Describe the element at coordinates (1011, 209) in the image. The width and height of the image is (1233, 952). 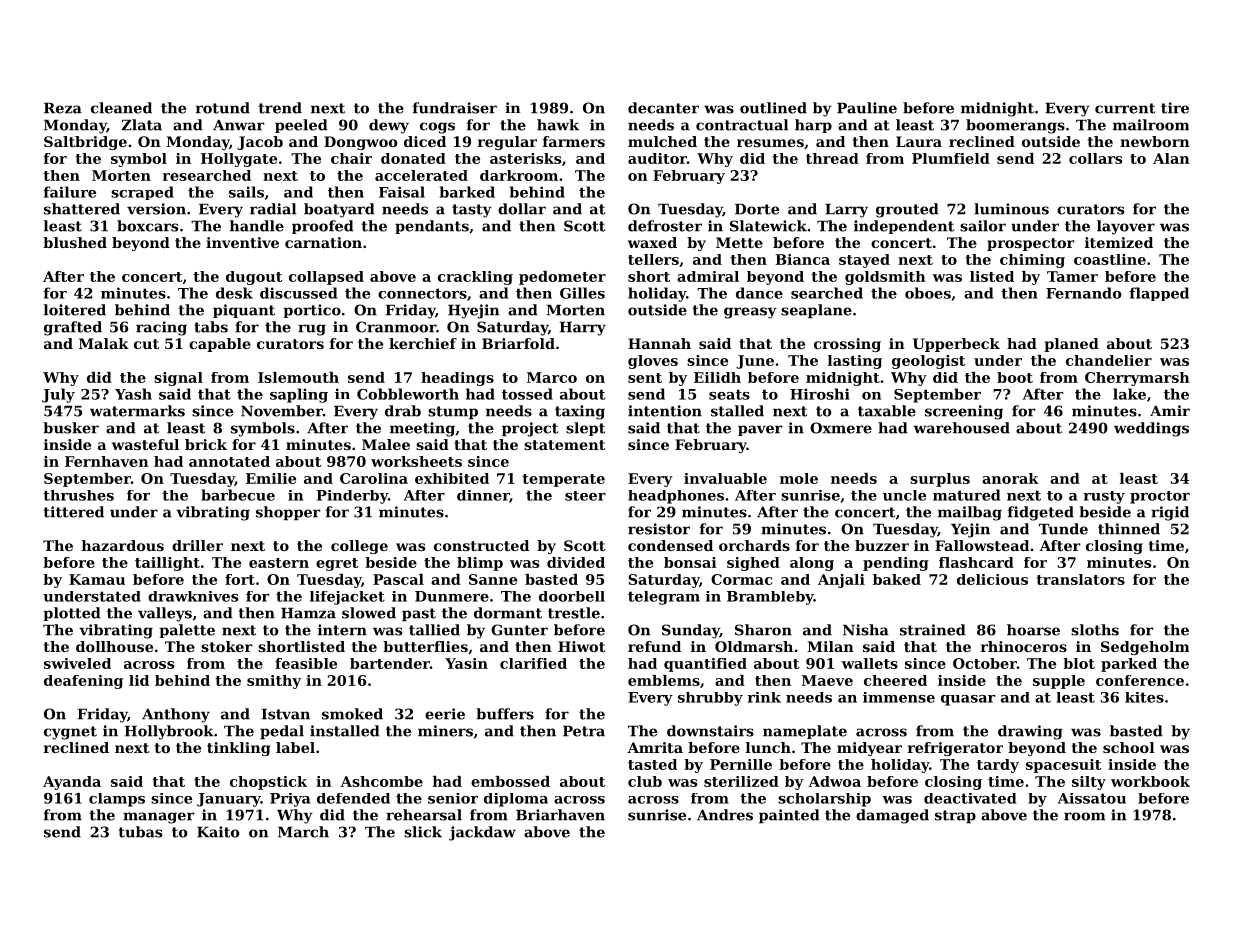
I see `luminous` at that location.
